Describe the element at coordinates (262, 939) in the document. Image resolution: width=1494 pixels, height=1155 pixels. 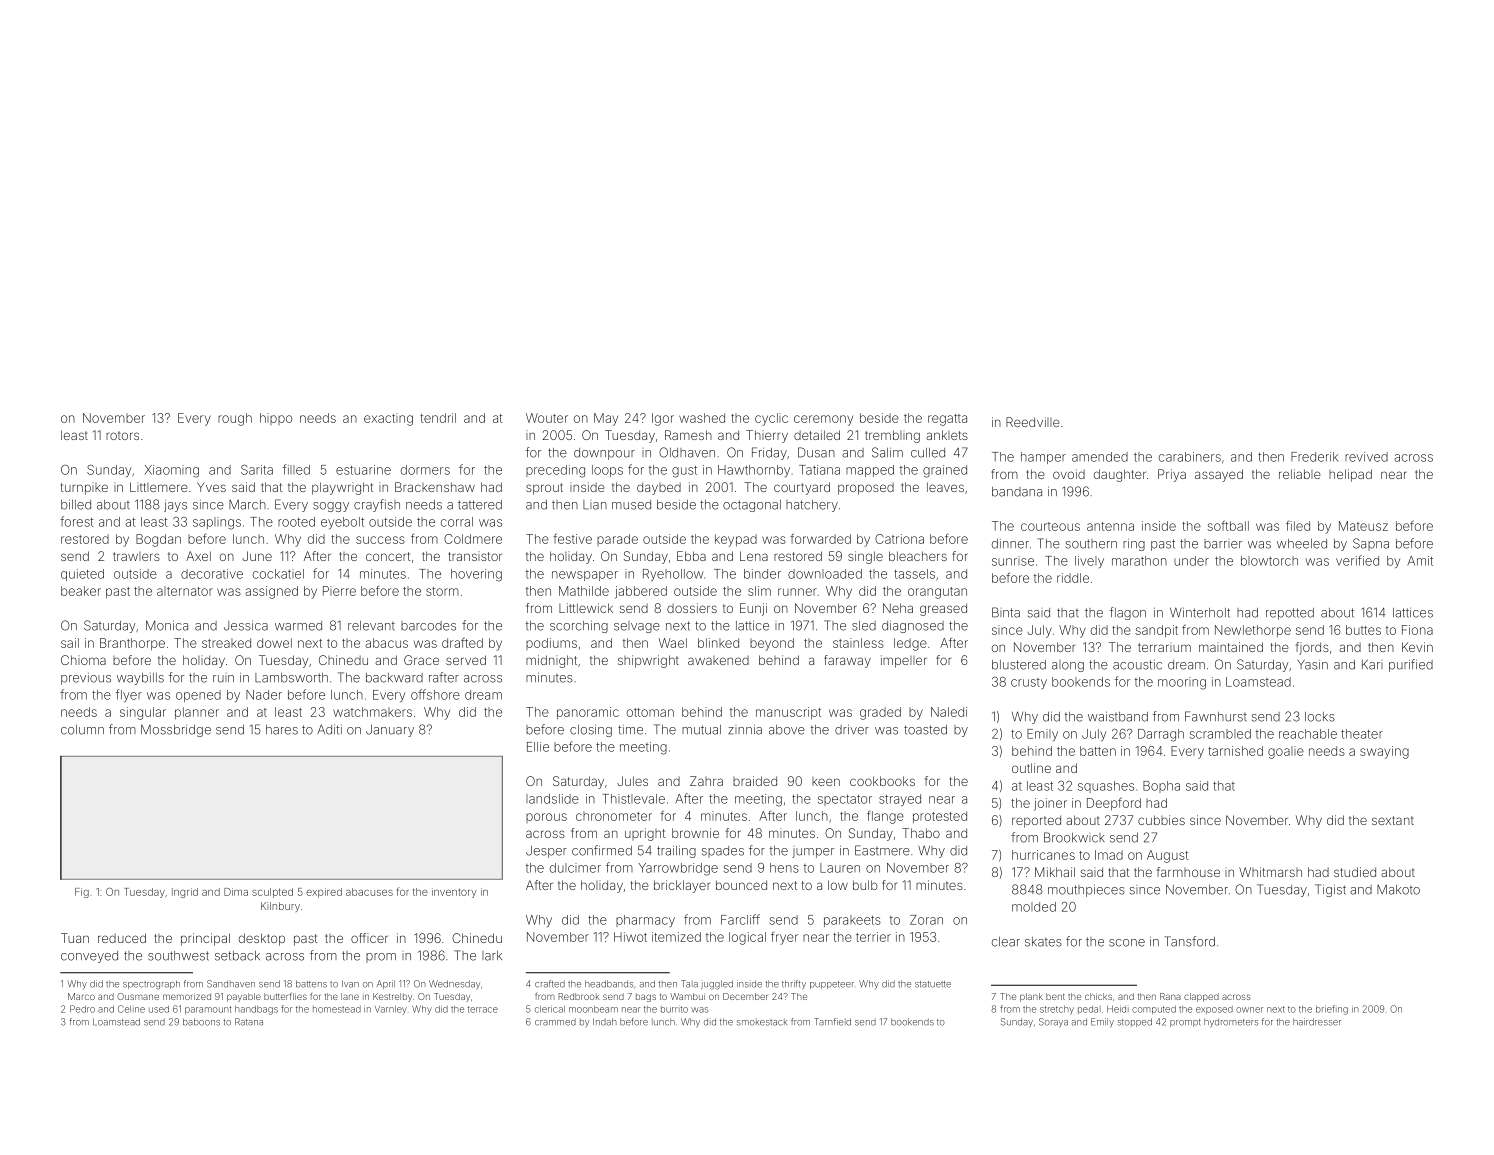
I see `desktop` at that location.
